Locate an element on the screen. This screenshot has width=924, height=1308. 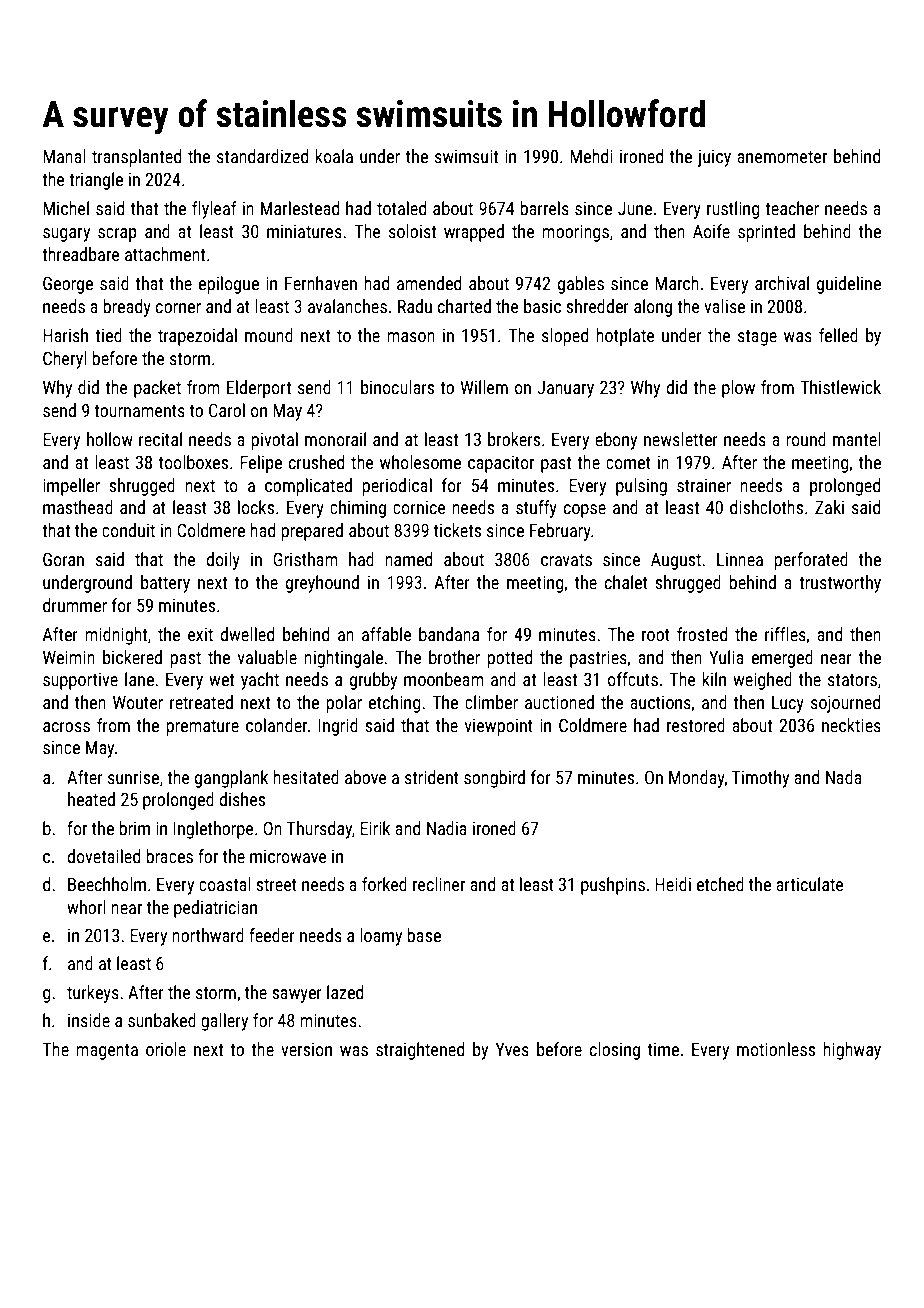
anemometer is located at coordinates (782, 157).
